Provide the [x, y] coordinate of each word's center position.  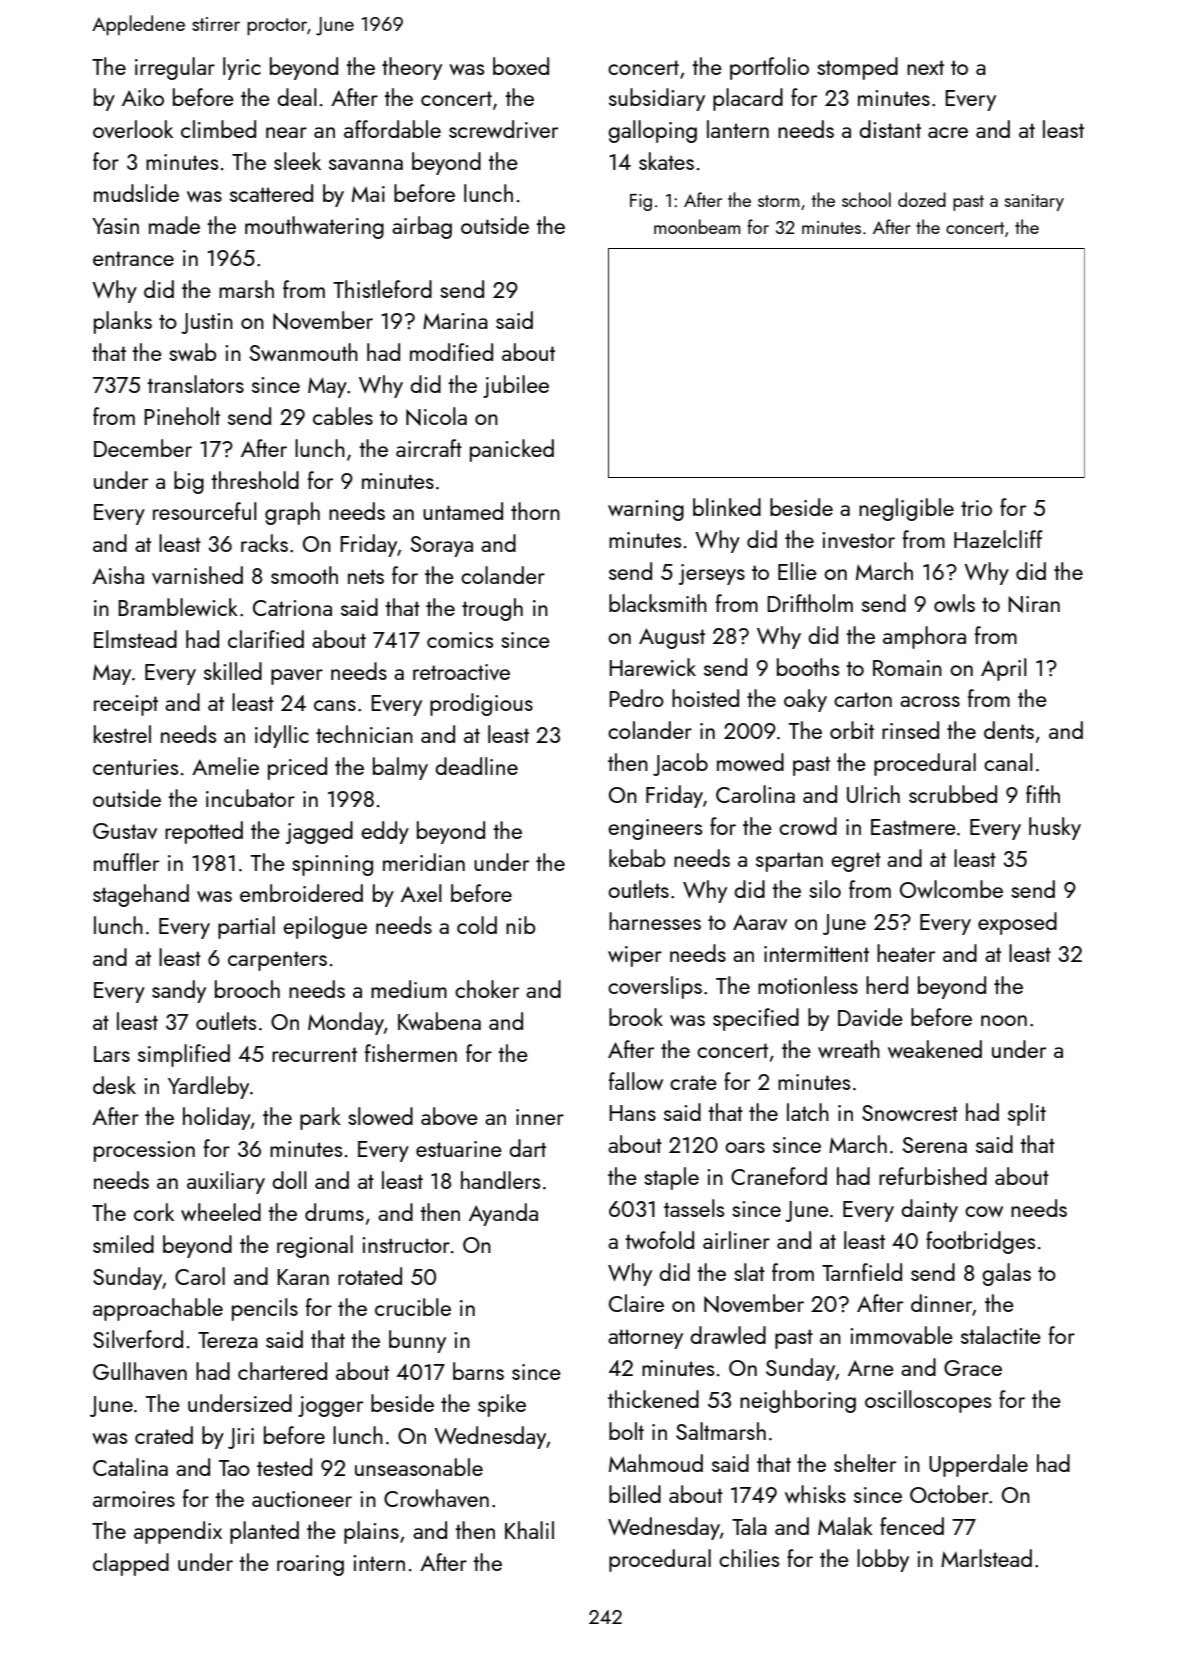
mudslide [136, 193]
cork [154, 1212]
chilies [749, 1558]
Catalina [130, 1467]
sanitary [1034, 202]
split [1027, 1114]
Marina [455, 321]
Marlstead [986, 1558]
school [866, 199]
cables [343, 416]
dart [527, 1148]
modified [451, 352]
